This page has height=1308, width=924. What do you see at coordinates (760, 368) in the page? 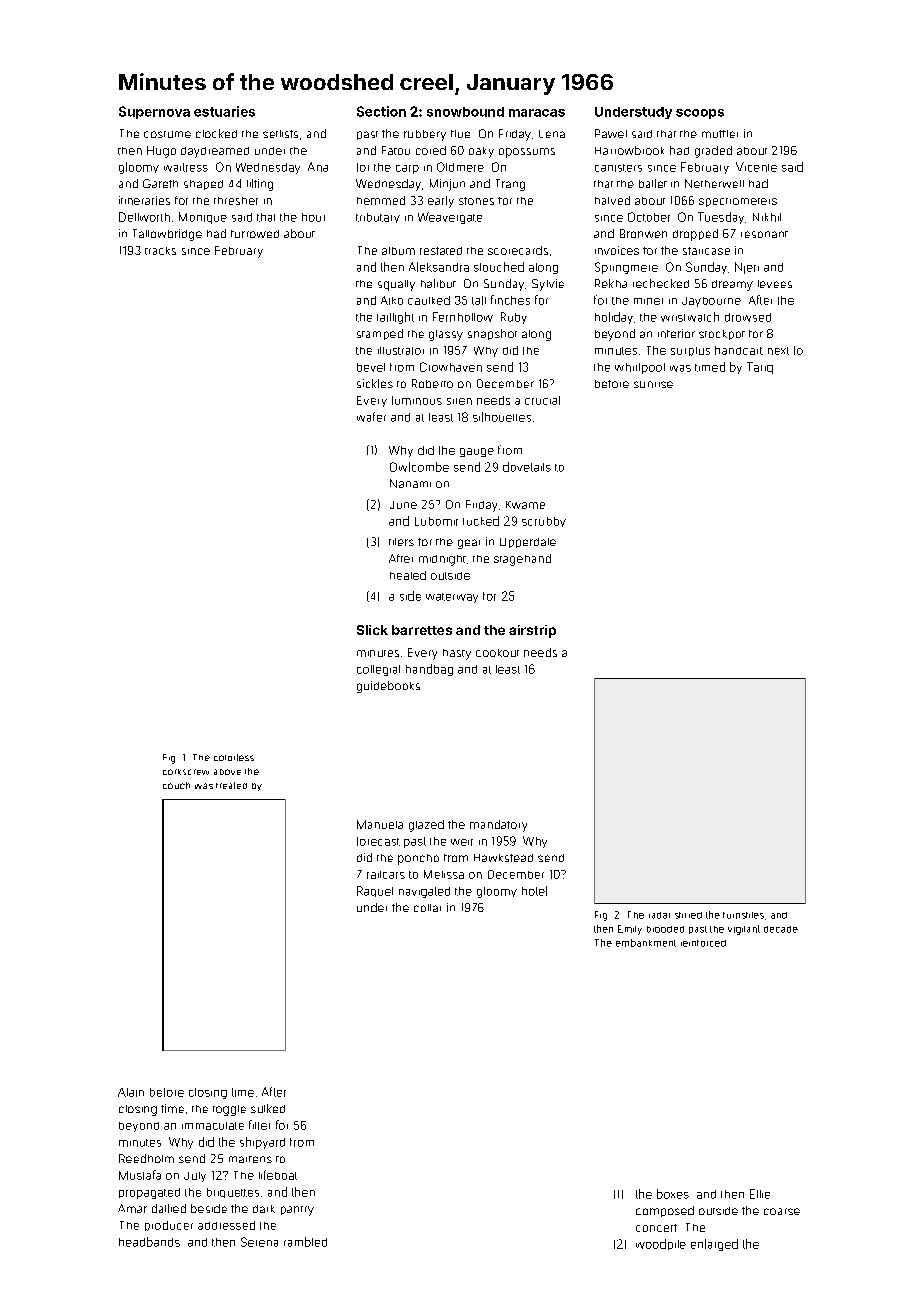
I see `Tariq` at bounding box center [760, 368].
